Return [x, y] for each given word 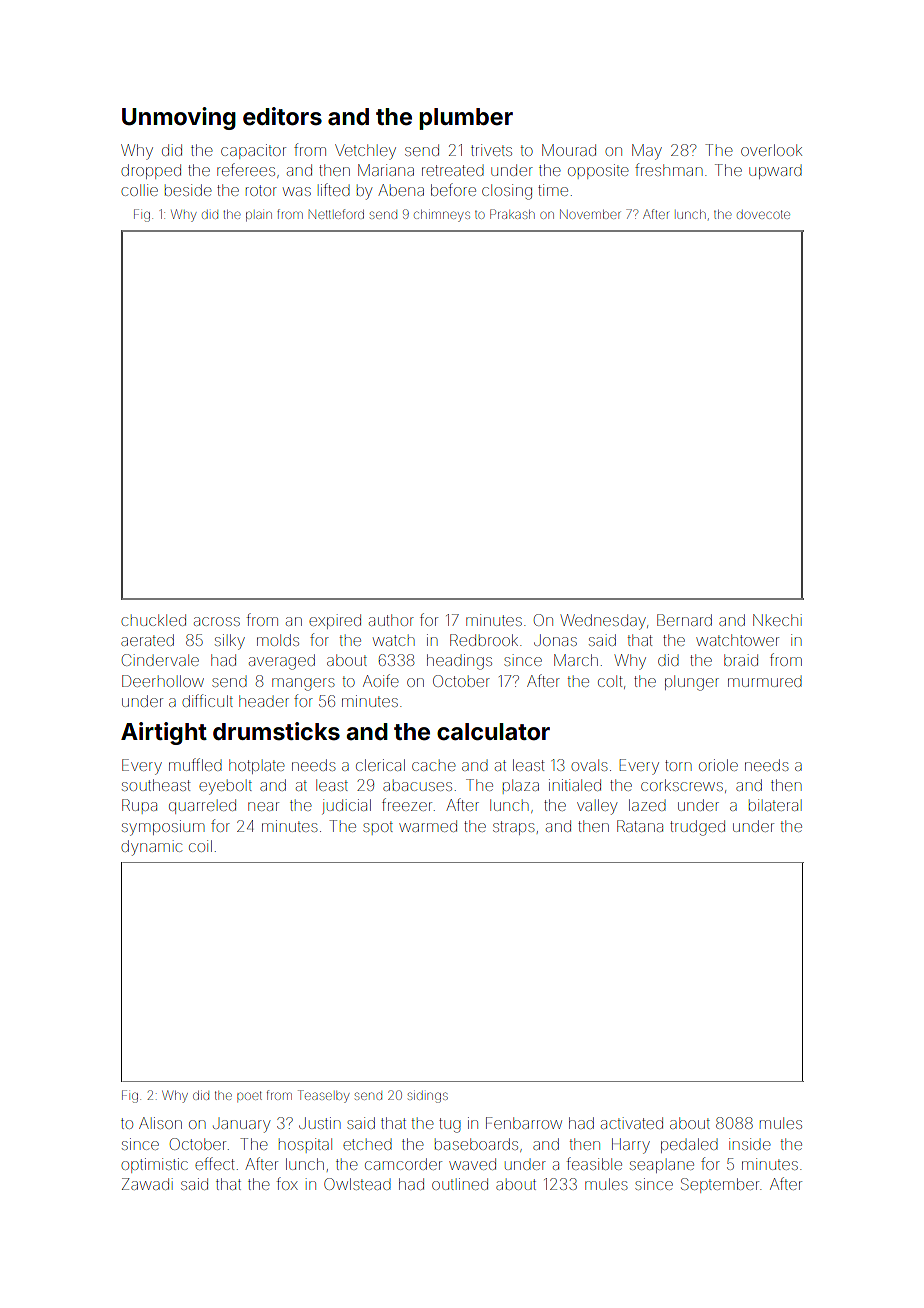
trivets [491, 150]
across [217, 621]
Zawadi [147, 1184]
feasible [594, 1163]
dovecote [763, 214]
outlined [460, 1184]
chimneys [442, 216]
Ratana [640, 826]
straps [513, 828]
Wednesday [603, 622]
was [297, 191]
